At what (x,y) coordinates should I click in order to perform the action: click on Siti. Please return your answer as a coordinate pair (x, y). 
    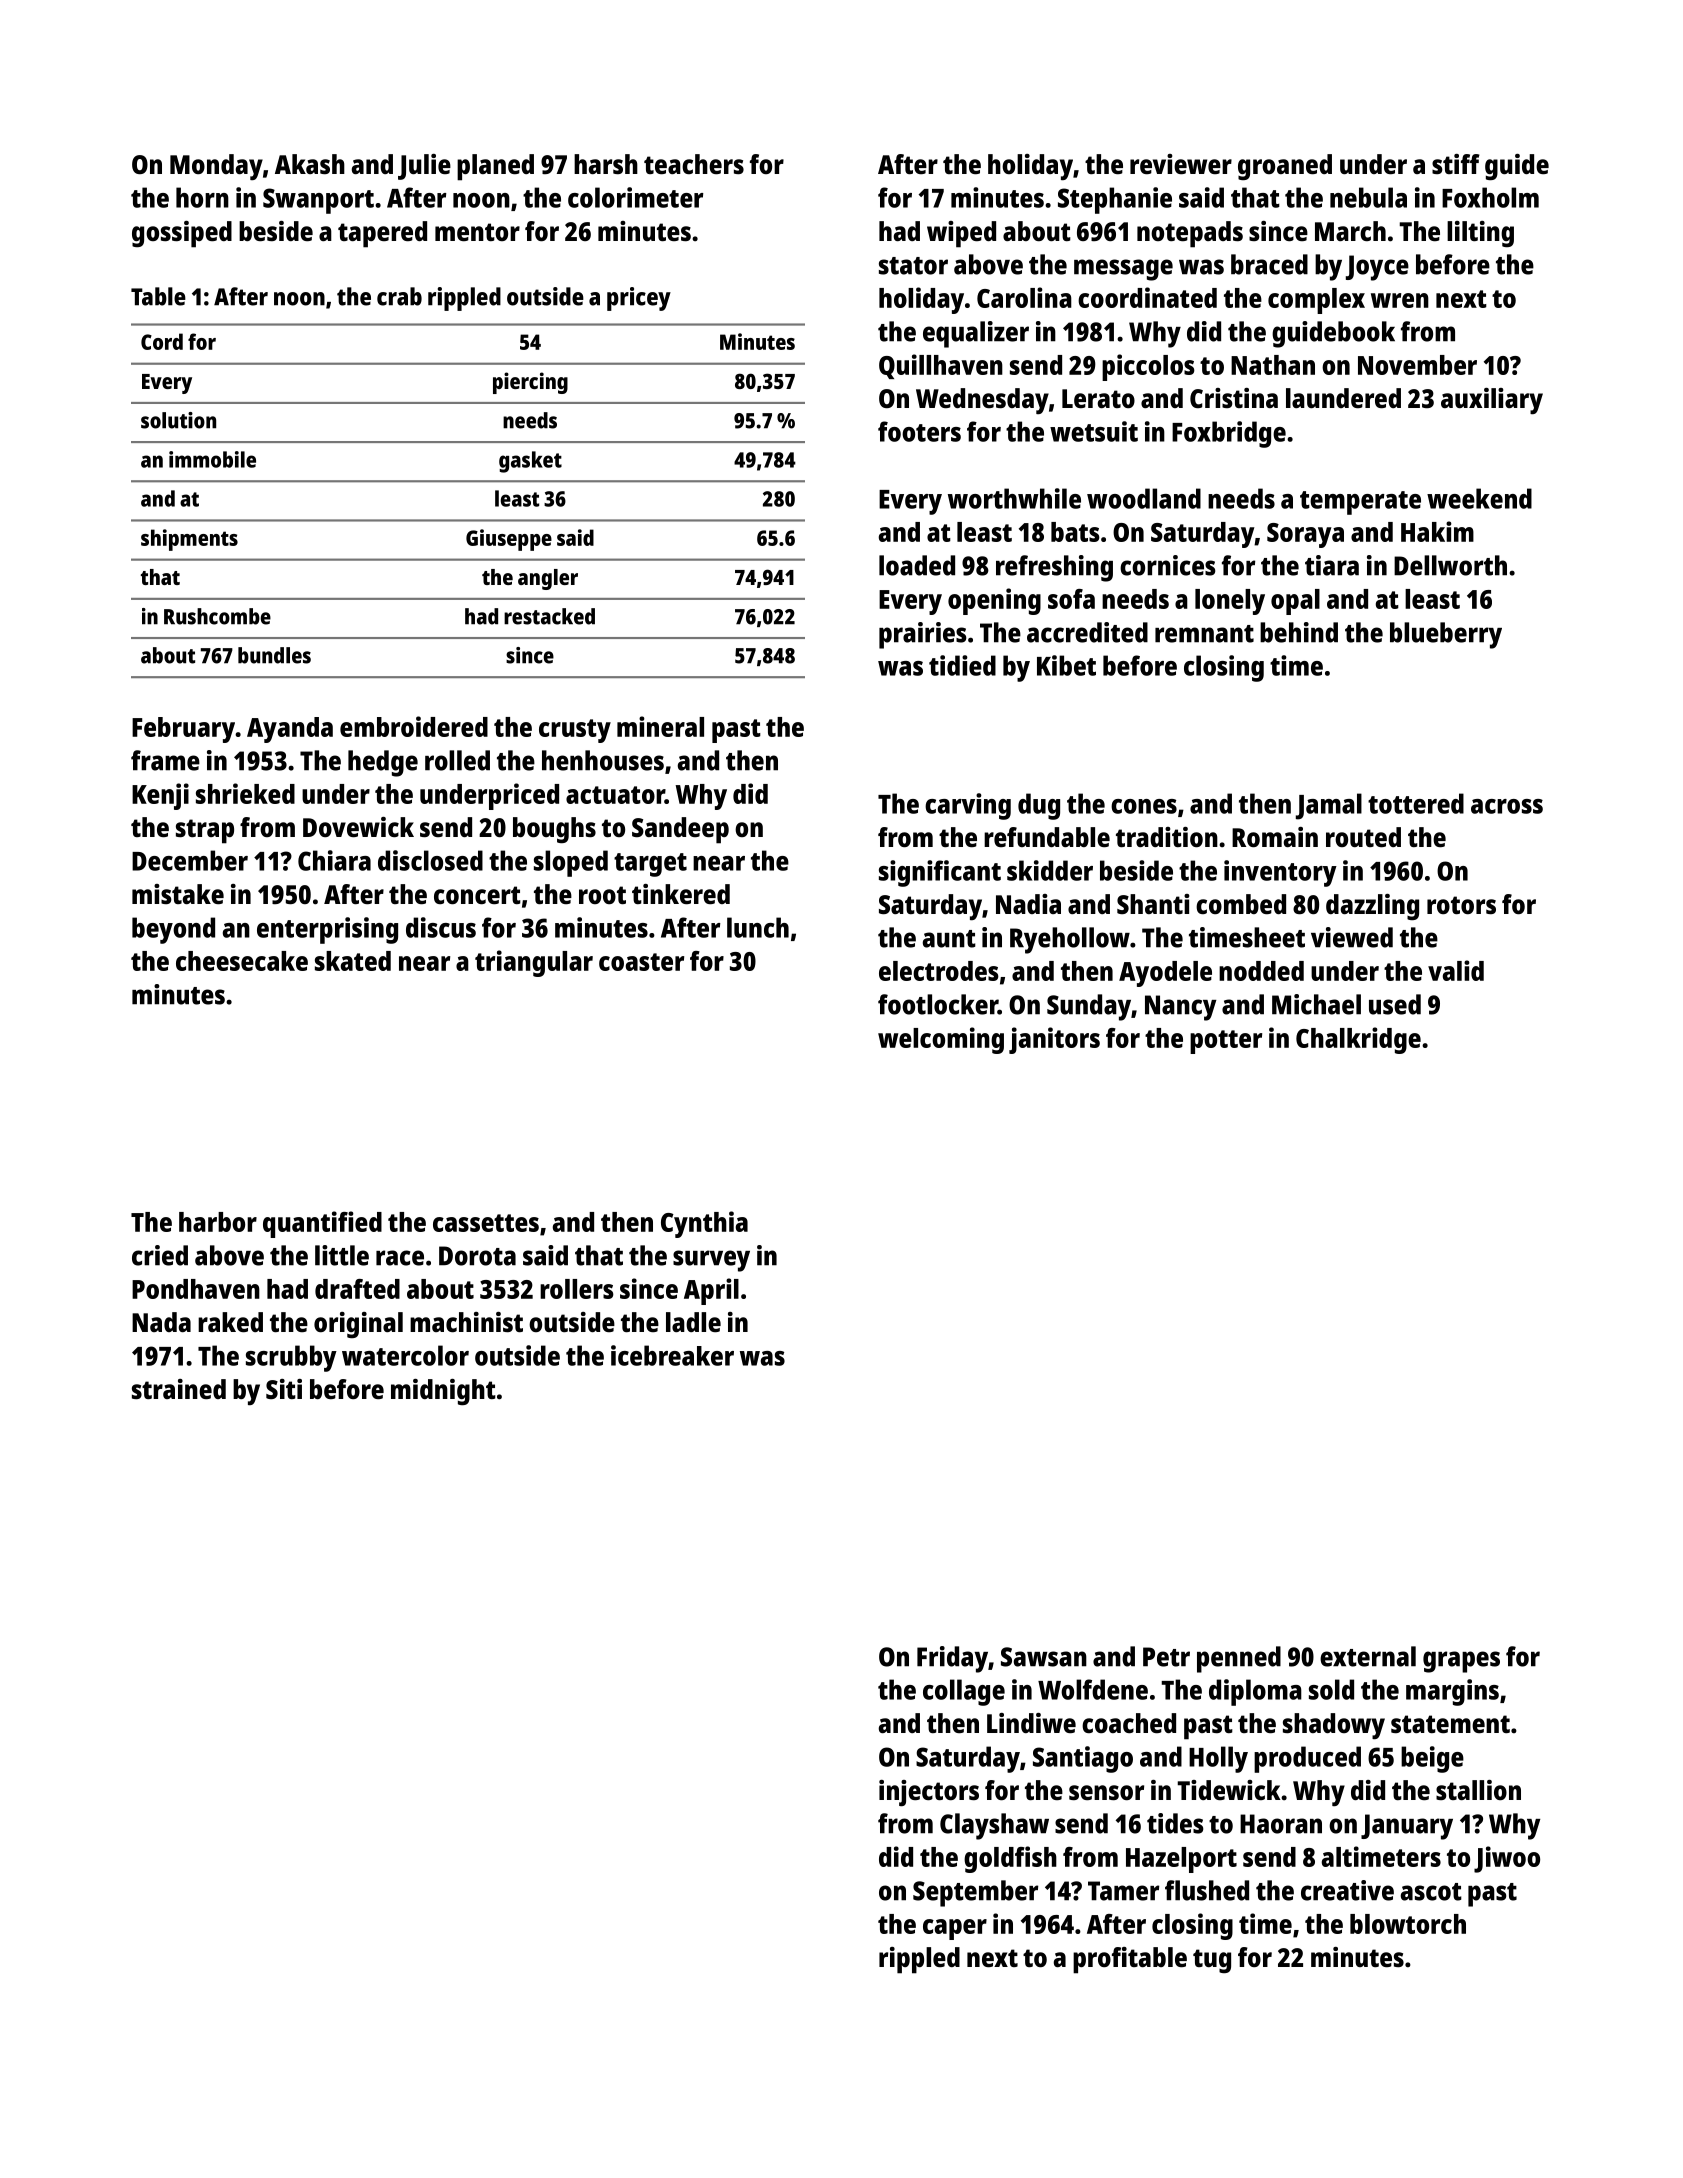
    Looking at the image, I should click on (284, 1389).
